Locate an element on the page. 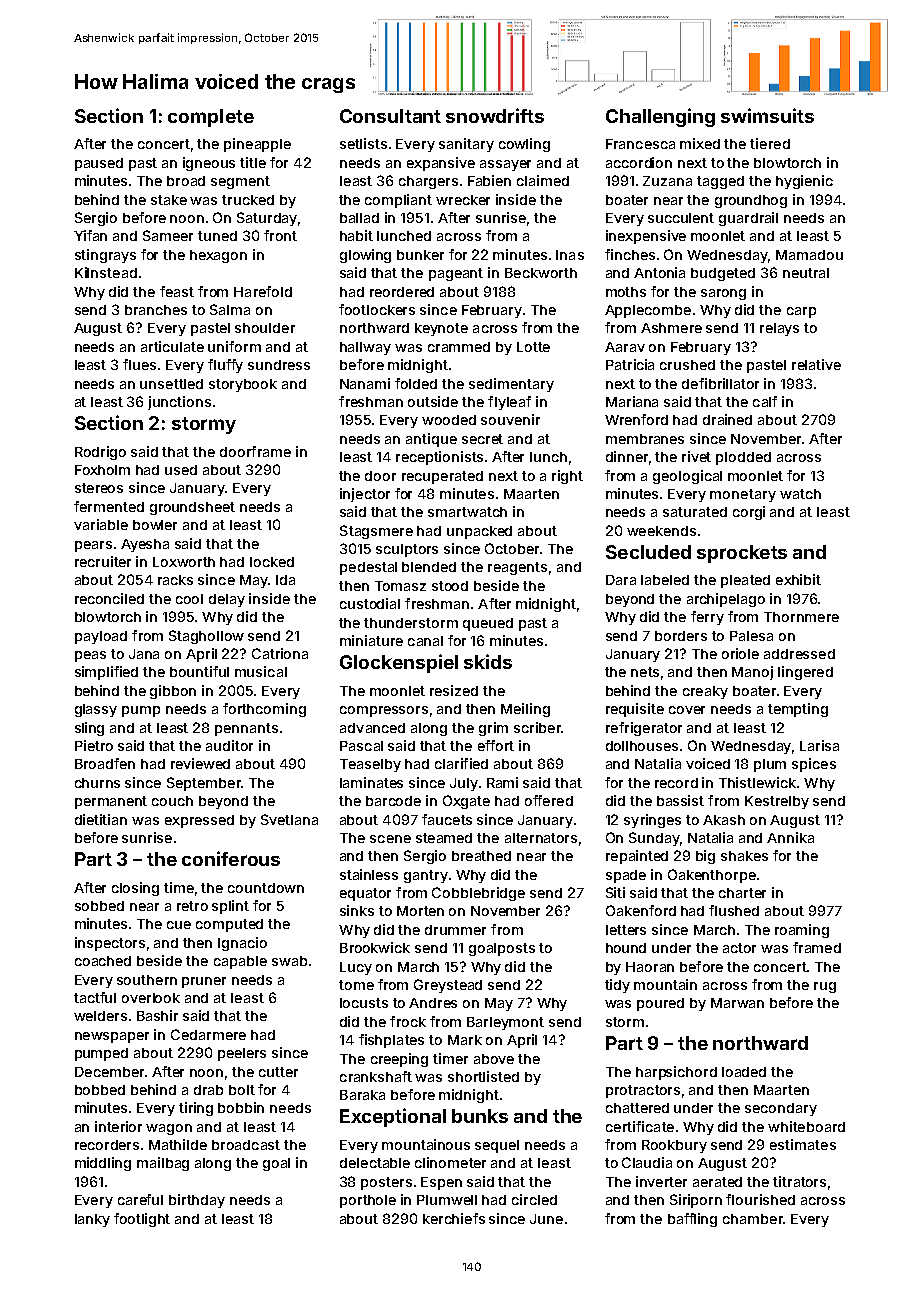  bunks is located at coordinates (480, 1116).
